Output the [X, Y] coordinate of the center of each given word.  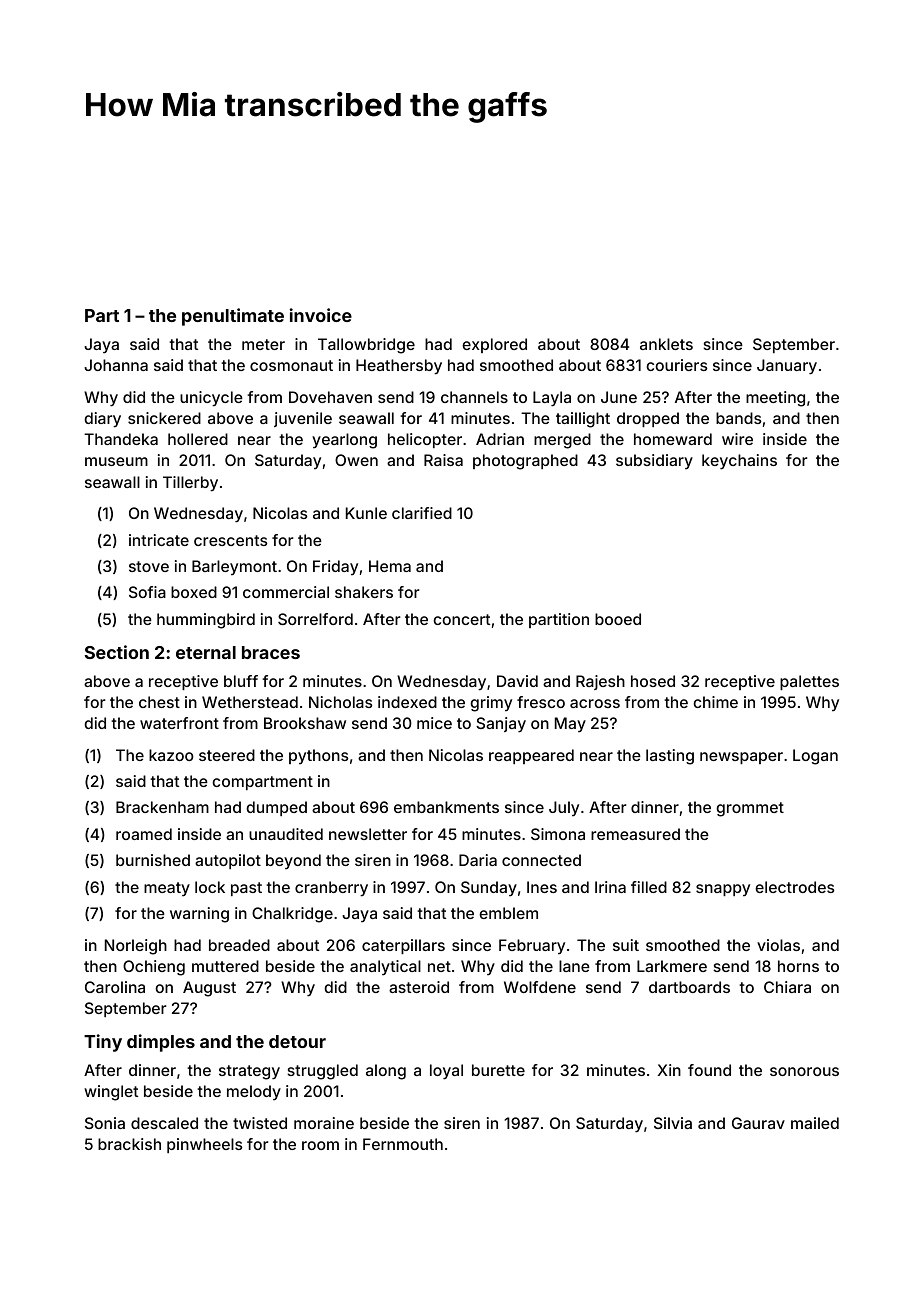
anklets [666, 344]
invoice [321, 315]
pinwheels [204, 1145]
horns [798, 966]
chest [159, 702]
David [517, 681]
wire [737, 439]
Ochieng [154, 968]
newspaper [741, 758]
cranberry [331, 889]
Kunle [366, 513]
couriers [676, 365]
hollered [198, 439]
